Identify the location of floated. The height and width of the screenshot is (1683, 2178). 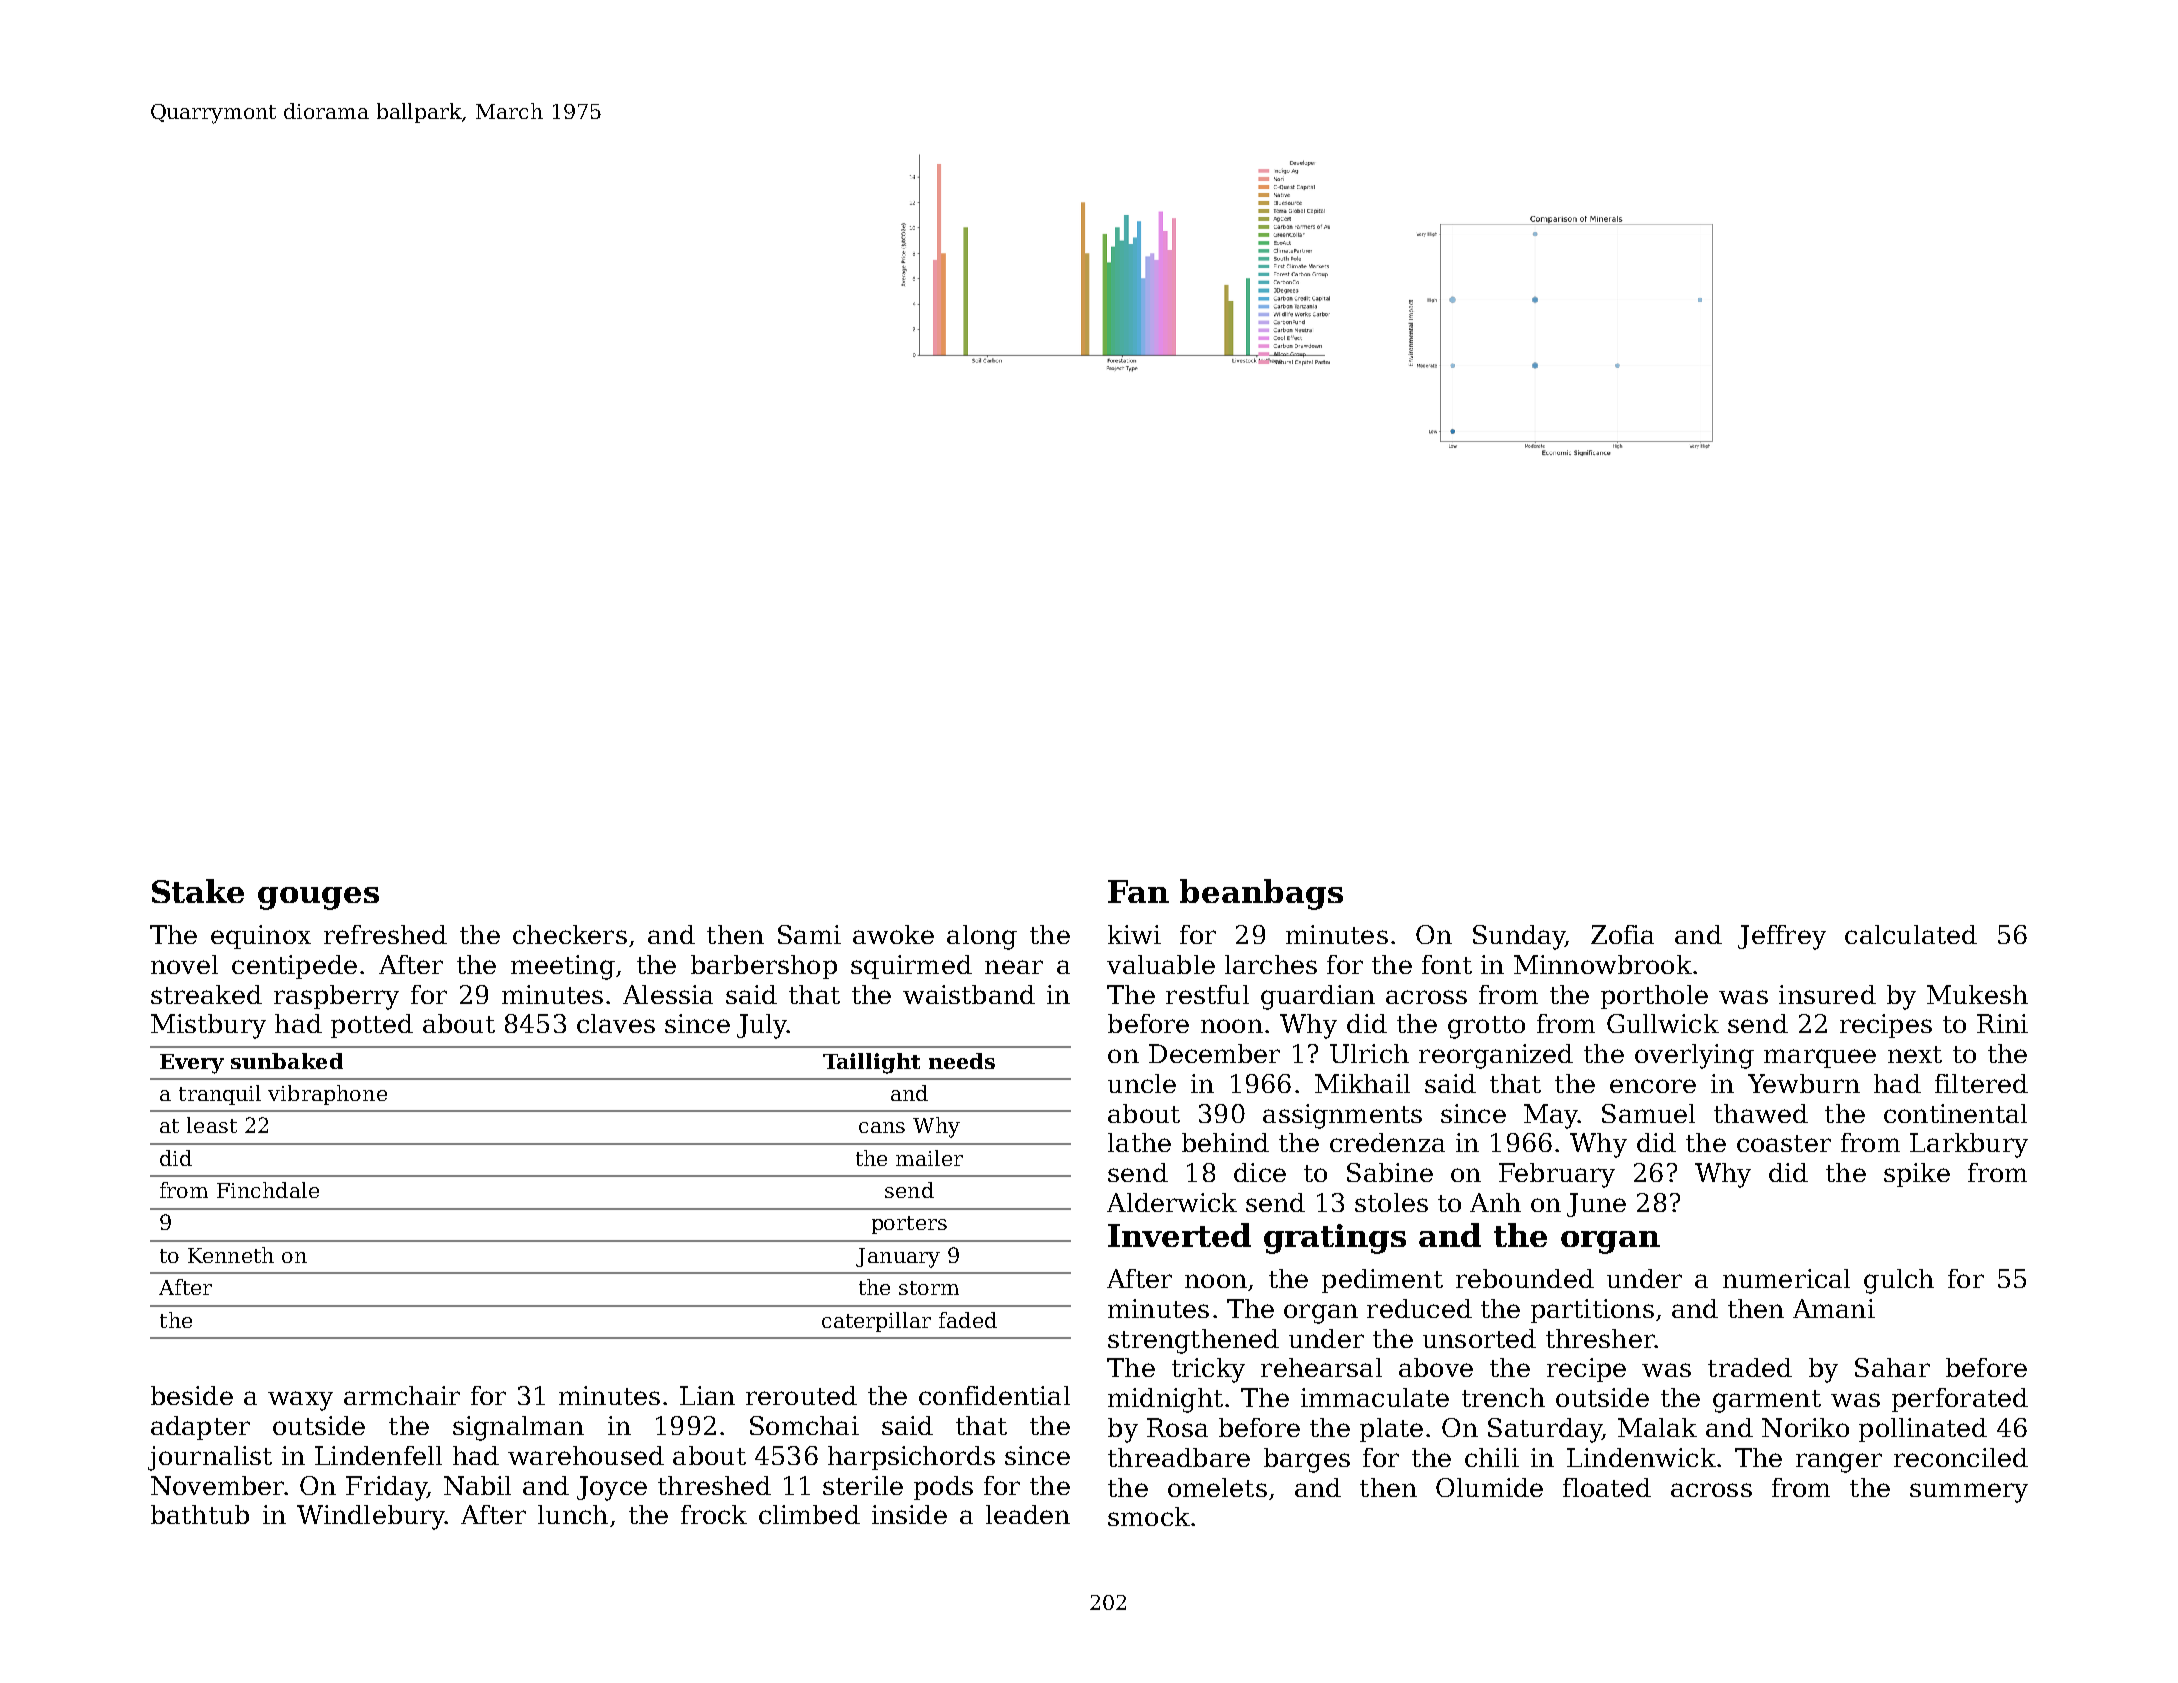
(1607, 1487).
